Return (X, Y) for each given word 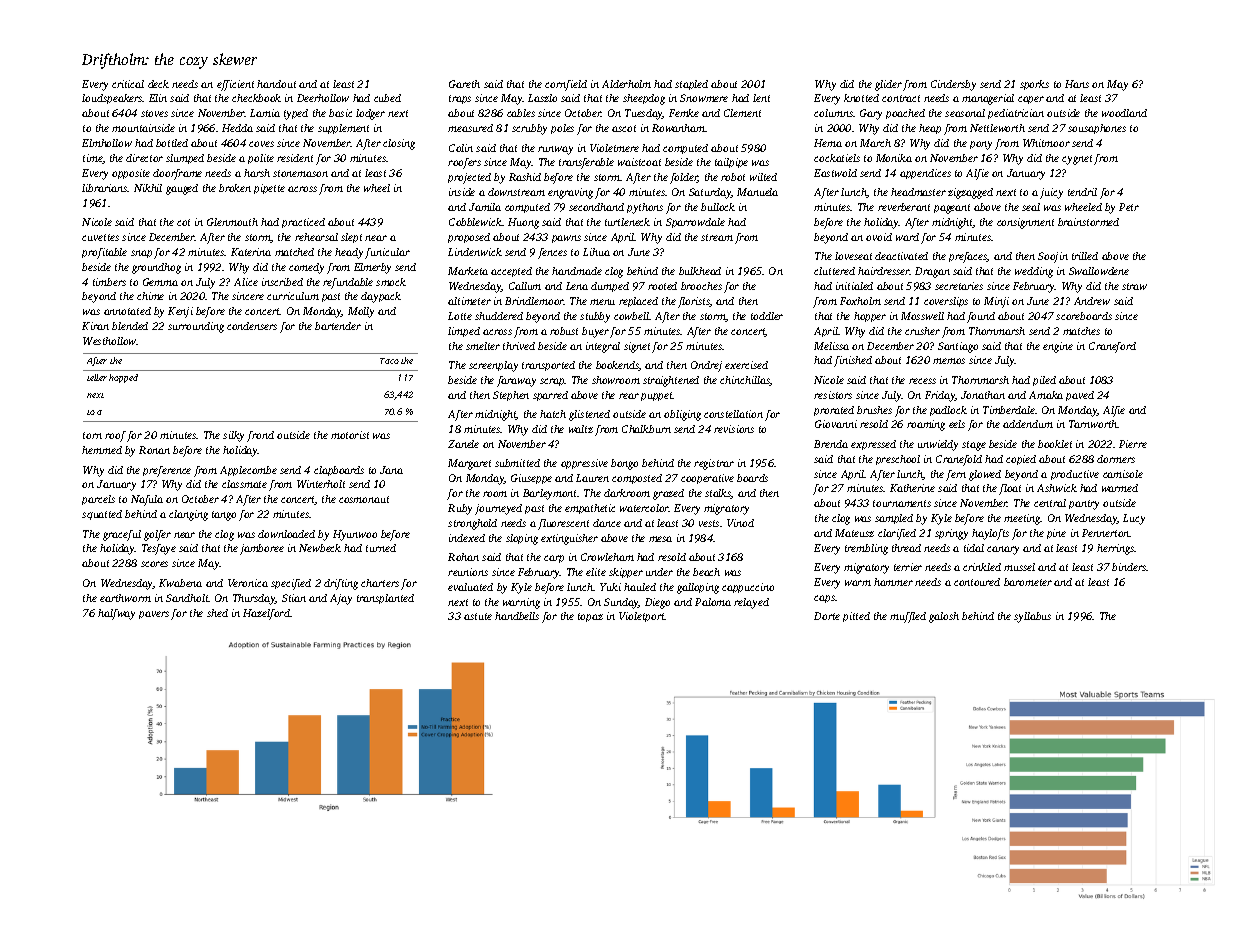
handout (276, 84)
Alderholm (626, 84)
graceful (122, 535)
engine (1058, 347)
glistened (589, 415)
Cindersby (953, 85)
